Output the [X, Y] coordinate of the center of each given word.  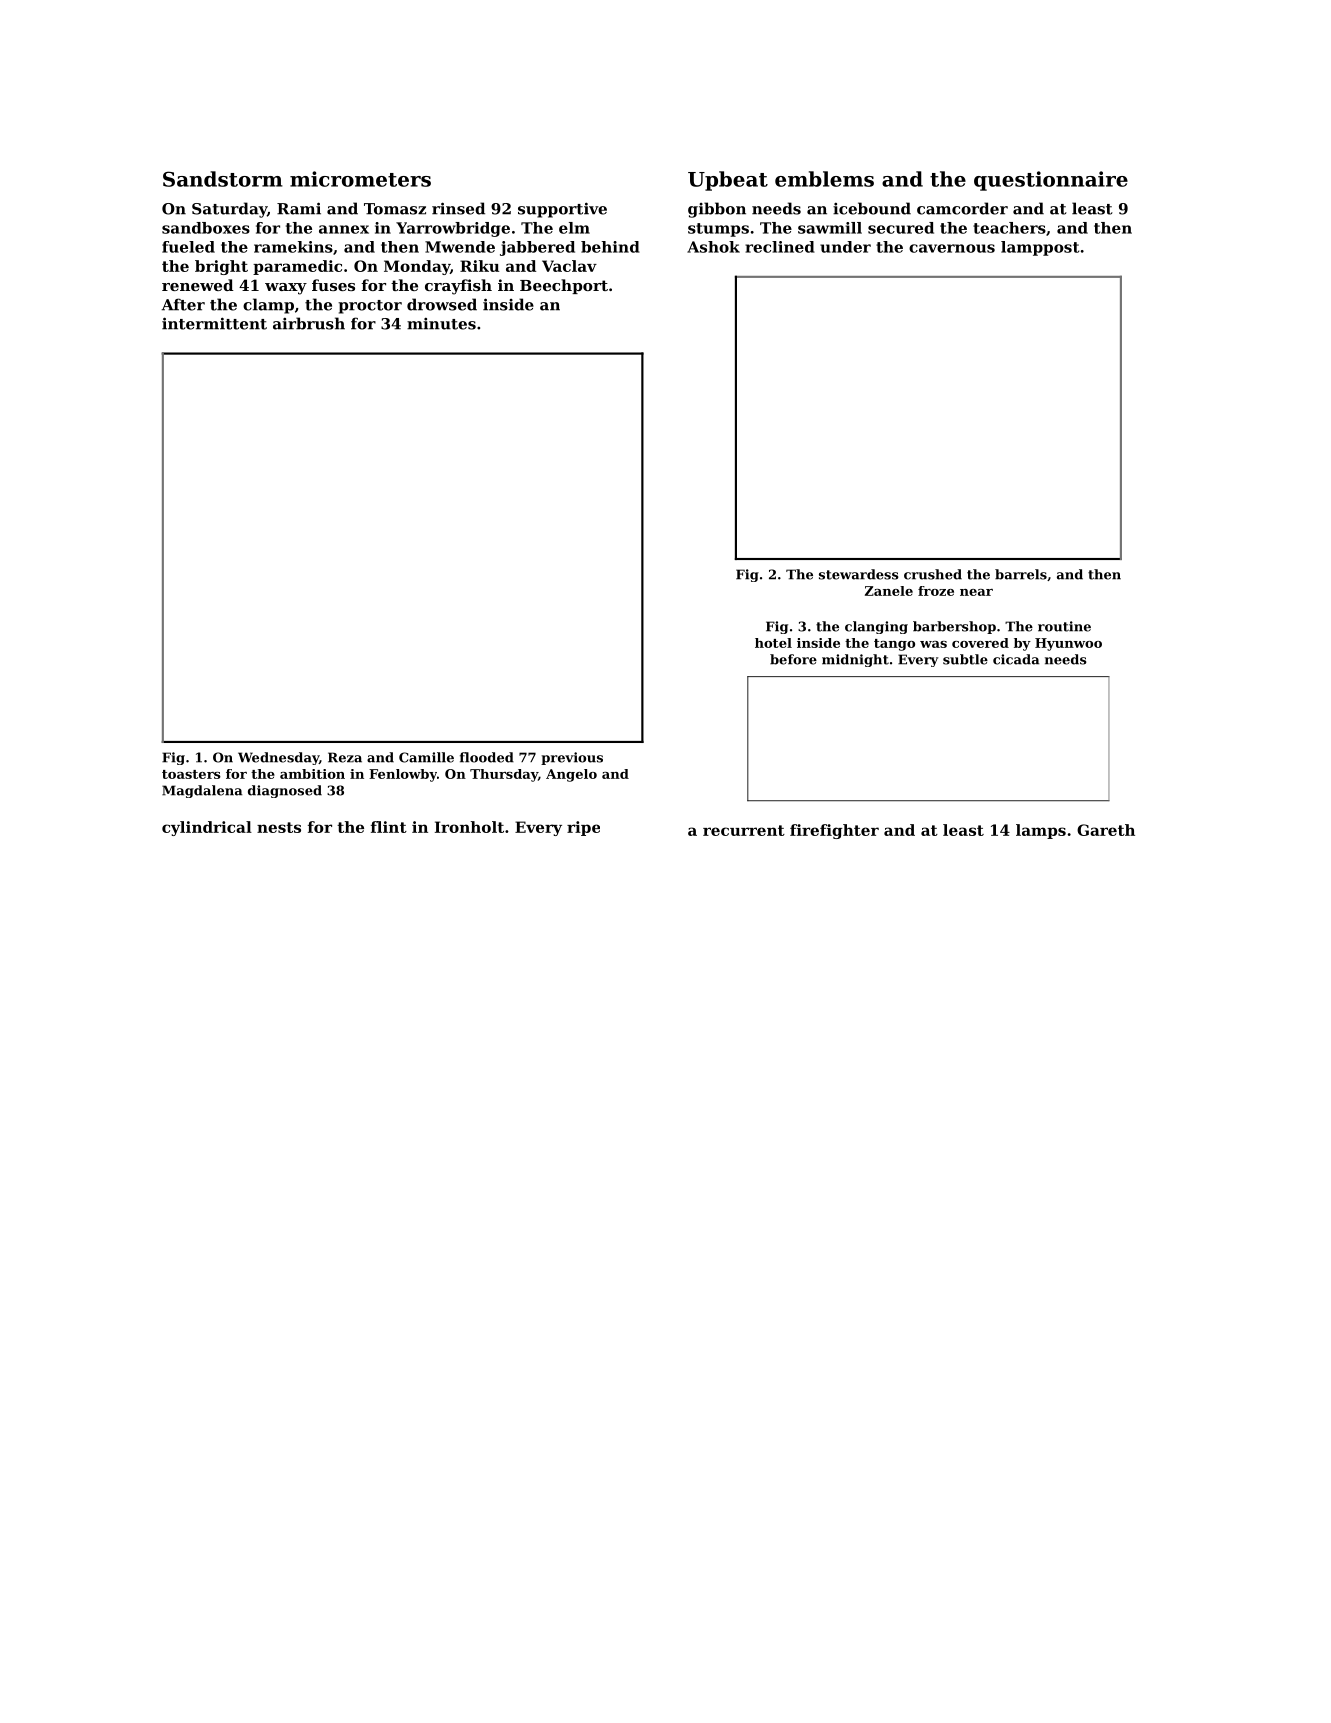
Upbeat [728, 181]
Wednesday [278, 758]
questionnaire [1051, 181]
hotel [773, 643]
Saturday [229, 210]
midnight [855, 660]
